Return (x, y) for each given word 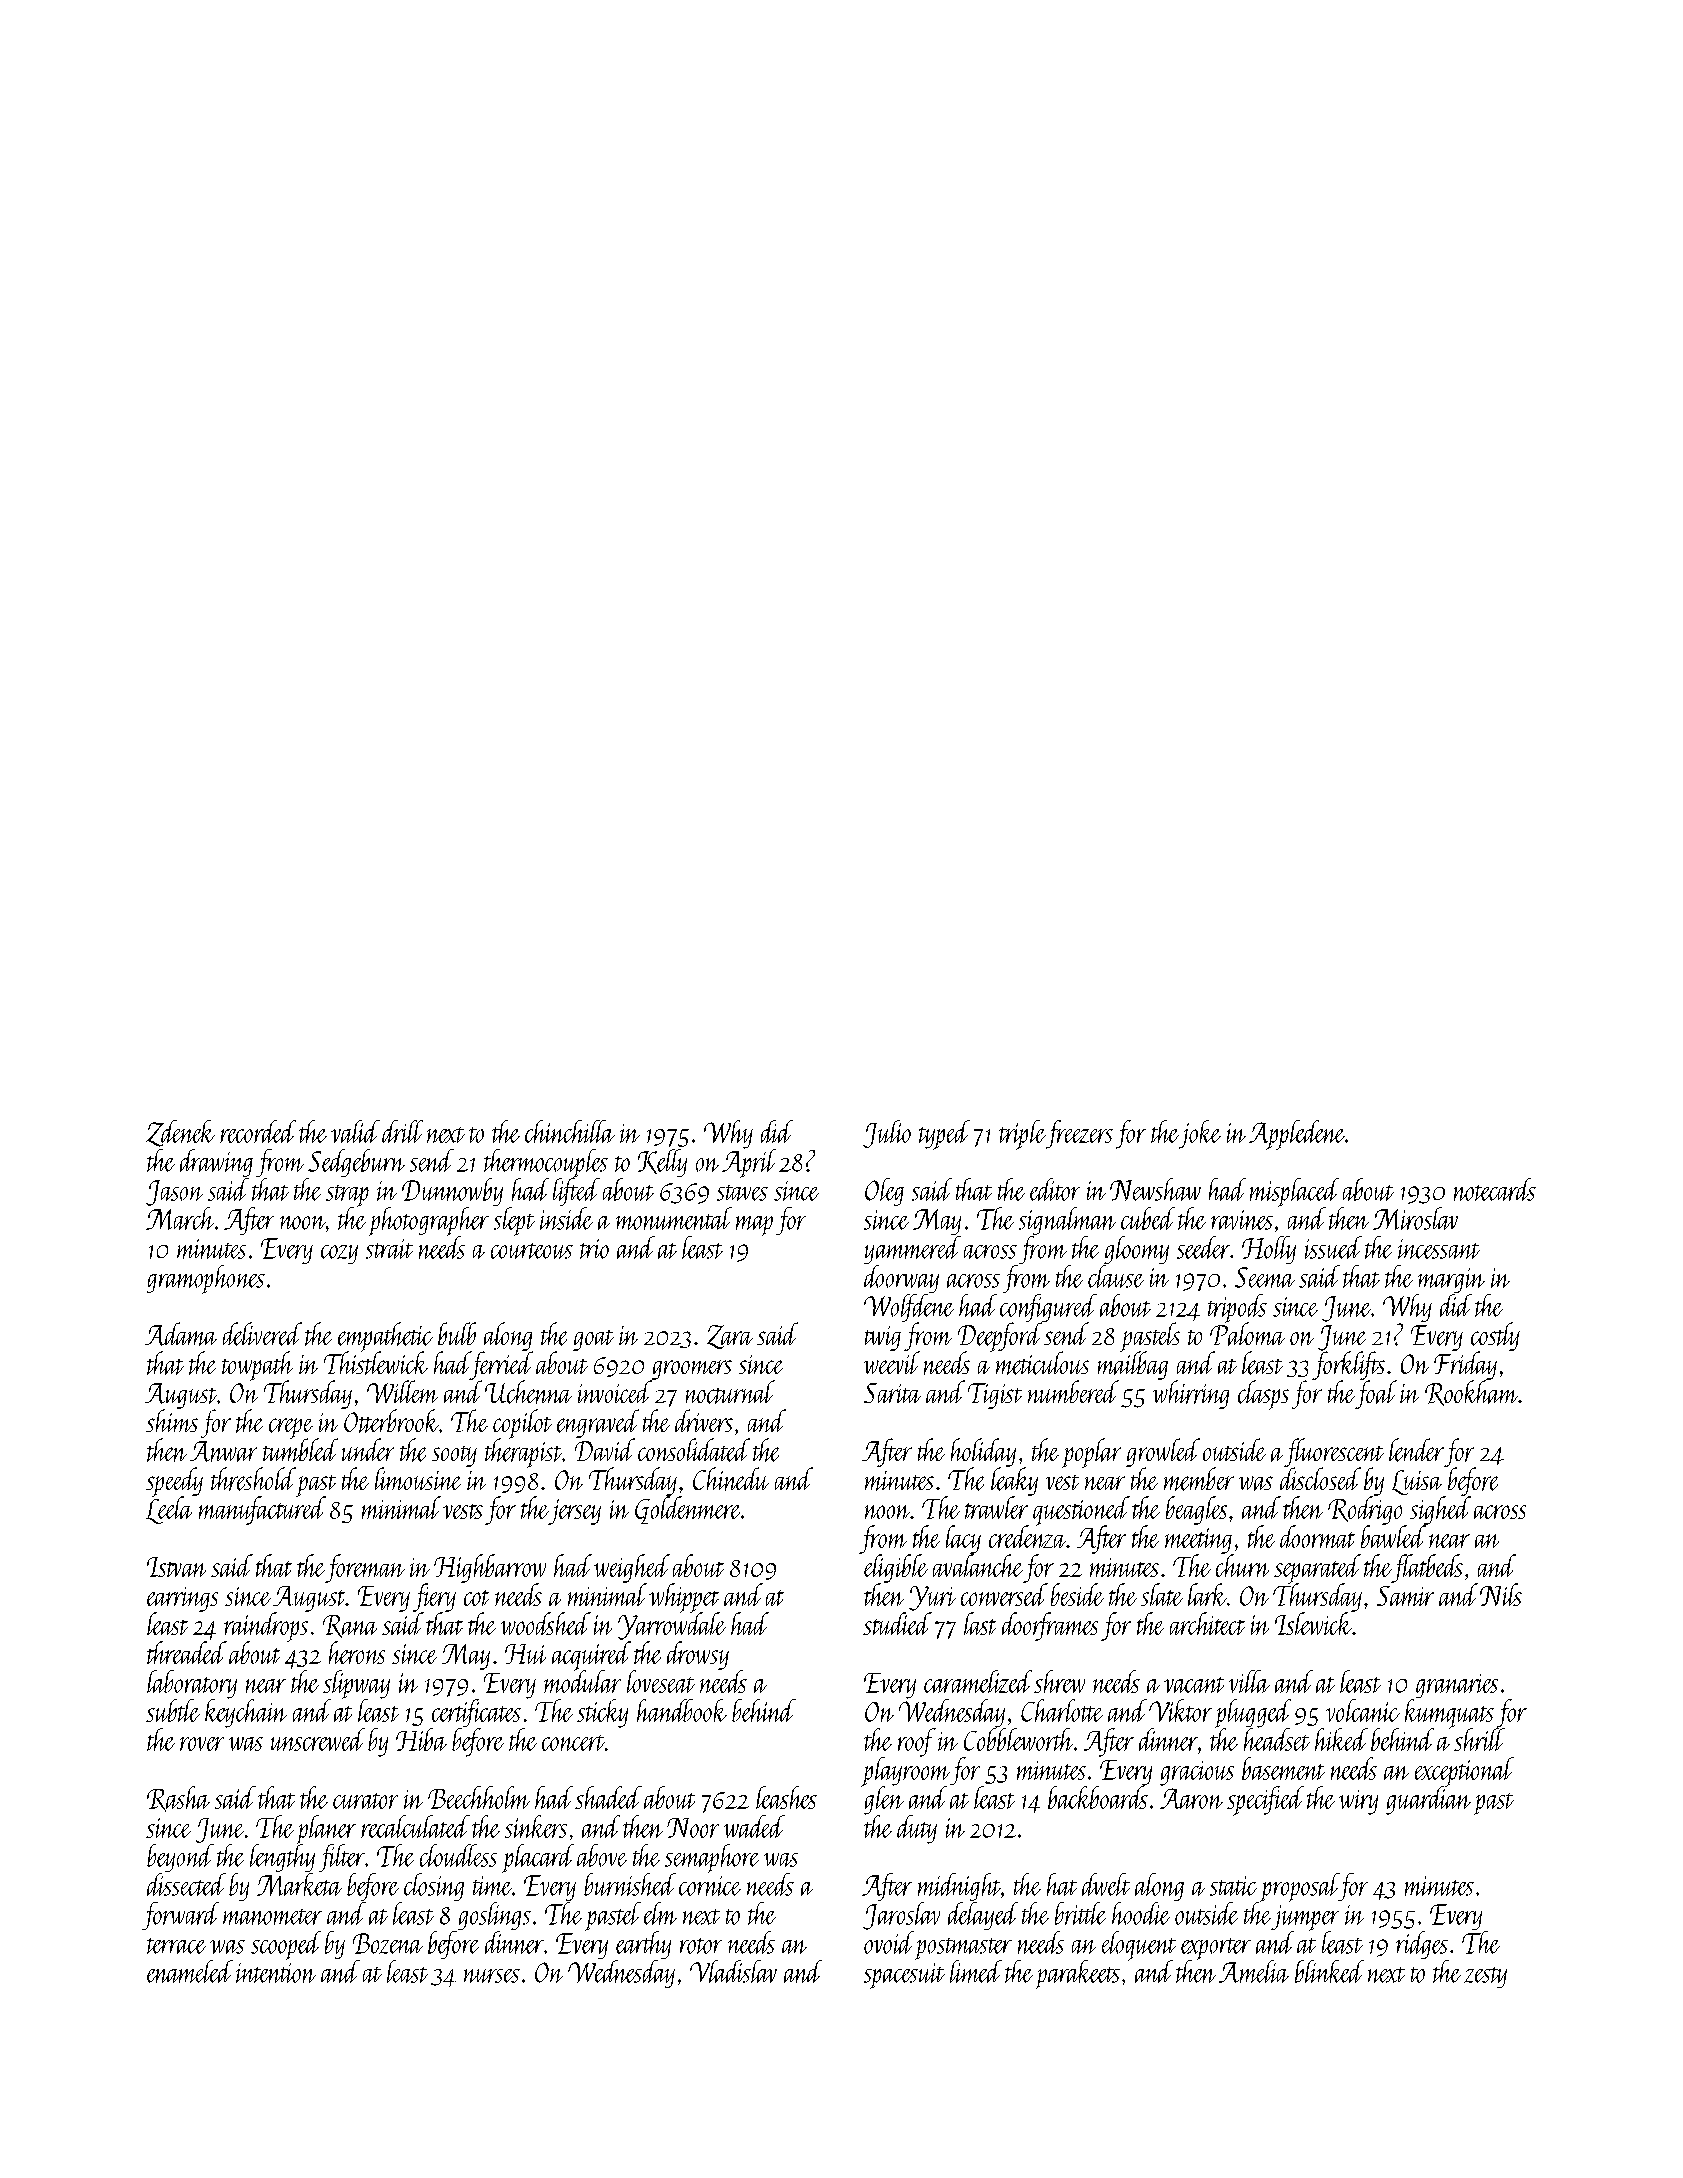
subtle (173, 1710)
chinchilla (570, 1131)
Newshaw (1155, 1189)
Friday (1465, 1365)
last (980, 1623)
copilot (522, 1424)
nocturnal (730, 1392)
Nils (1501, 1594)
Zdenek (180, 1133)
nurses (492, 1976)
